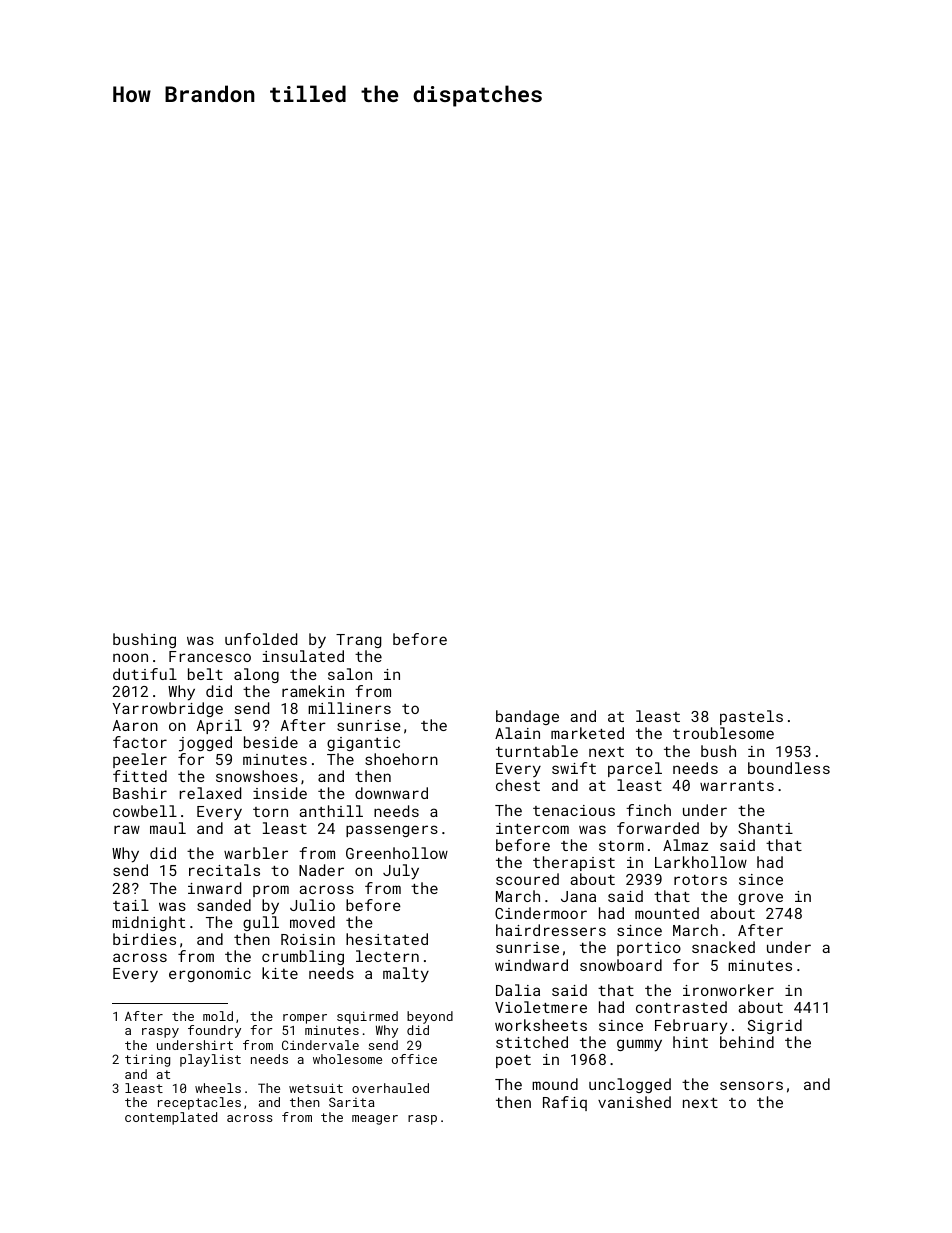 The image size is (952, 1233). Describe the element at coordinates (210, 1060) in the screenshot. I see `playlist` at that location.
